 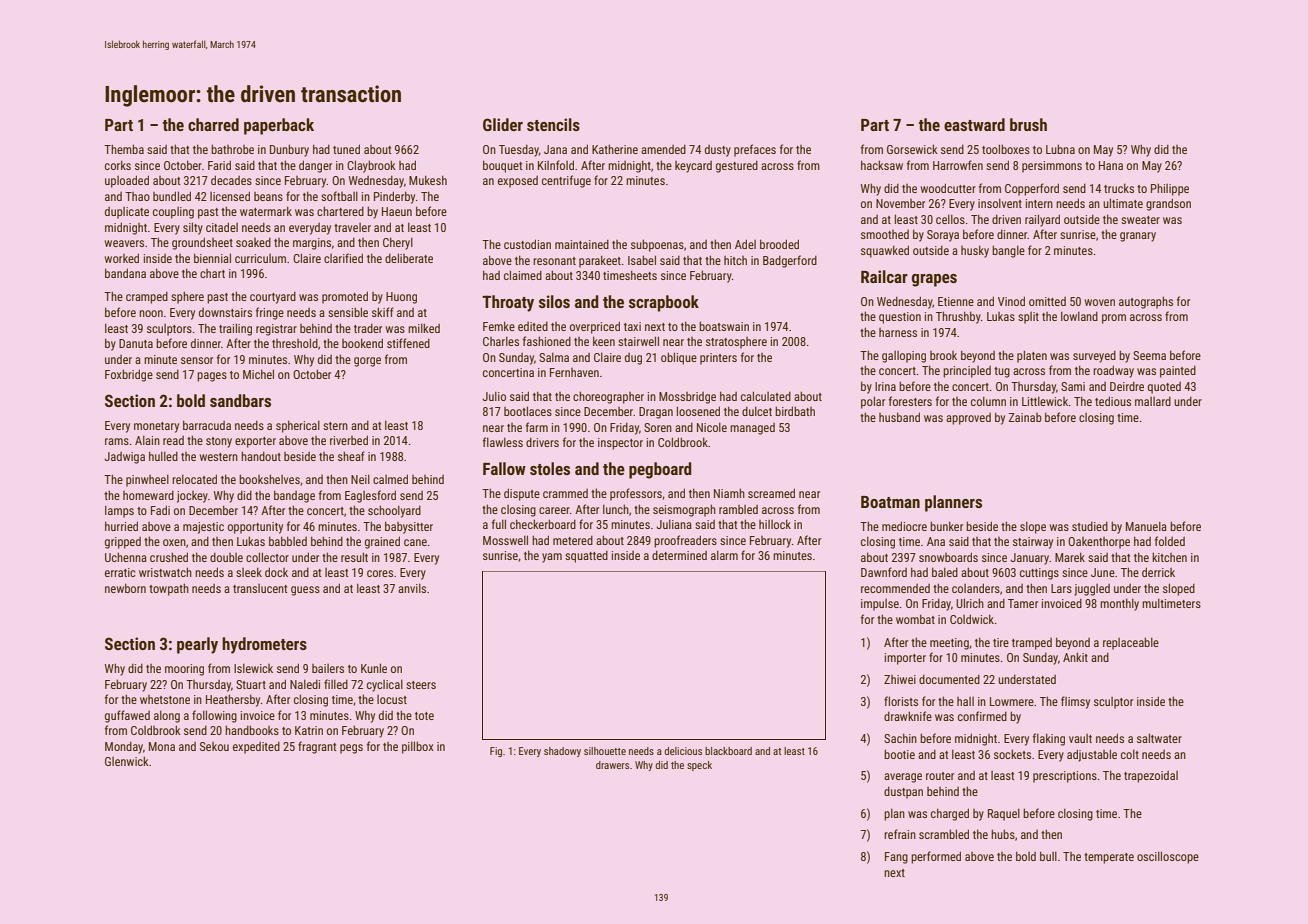 What do you see at coordinates (553, 124) in the image?
I see `stencils` at bounding box center [553, 124].
